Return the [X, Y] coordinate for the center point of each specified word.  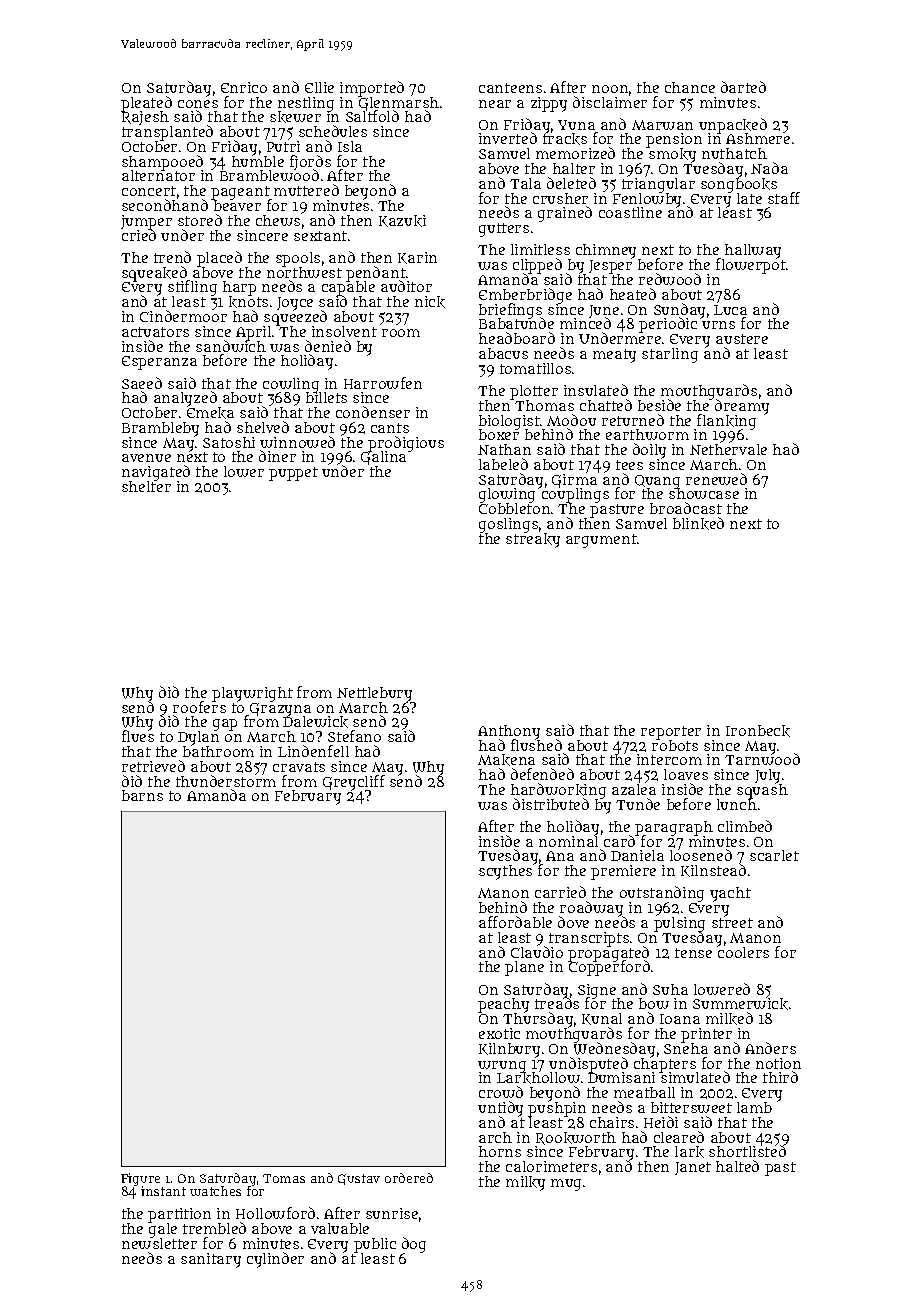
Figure [140, 1180]
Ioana [680, 1019]
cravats [299, 767]
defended [542, 774]
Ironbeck [758, 731]
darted [743, 87]
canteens [510, 88]
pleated [146, 103]
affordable [515, 922]
